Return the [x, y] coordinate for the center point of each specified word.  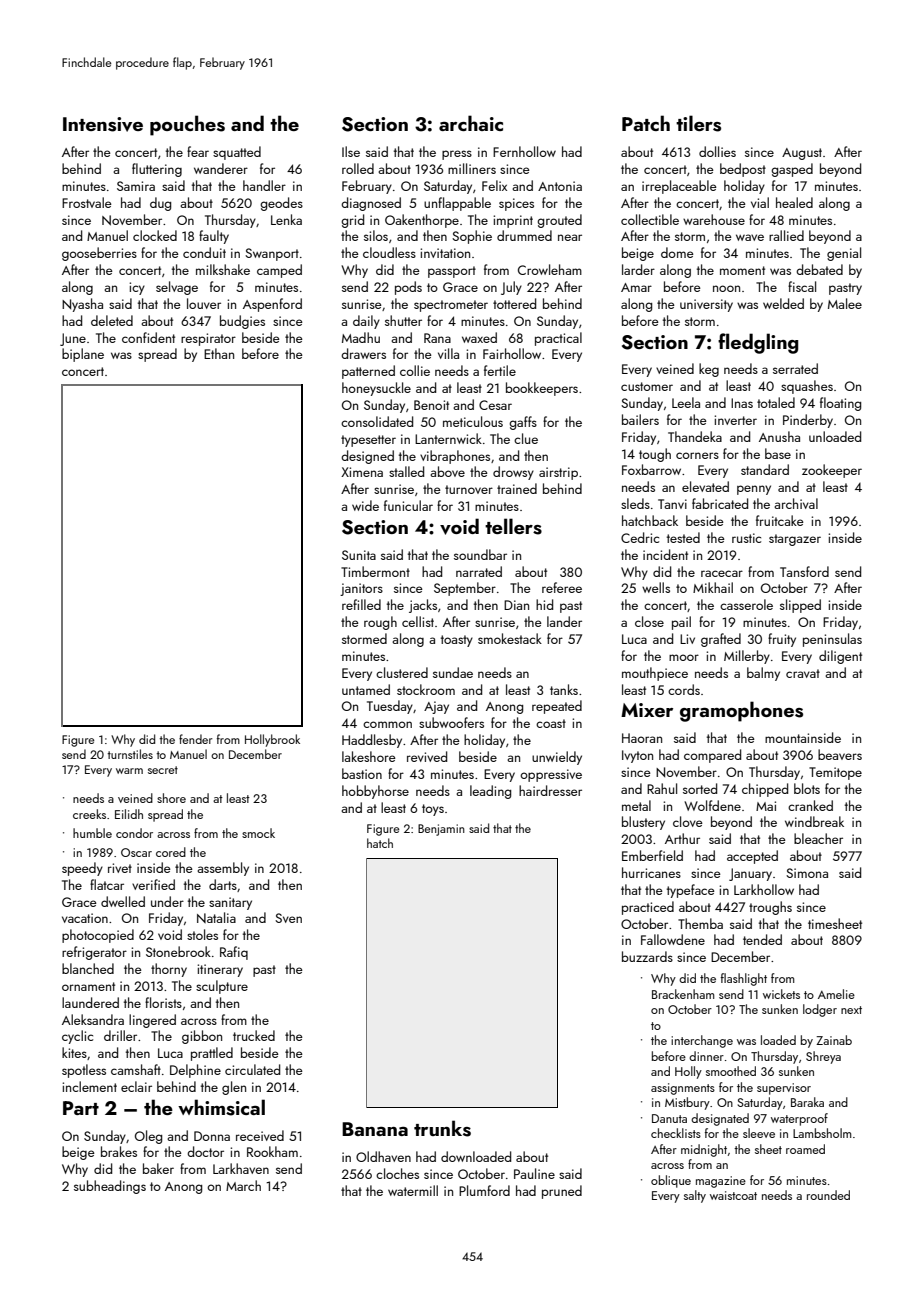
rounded [828, 1195]
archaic [471, 123]
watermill [413, 1190]
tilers [698, 123]
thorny [169, 970]
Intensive [103, 124]
